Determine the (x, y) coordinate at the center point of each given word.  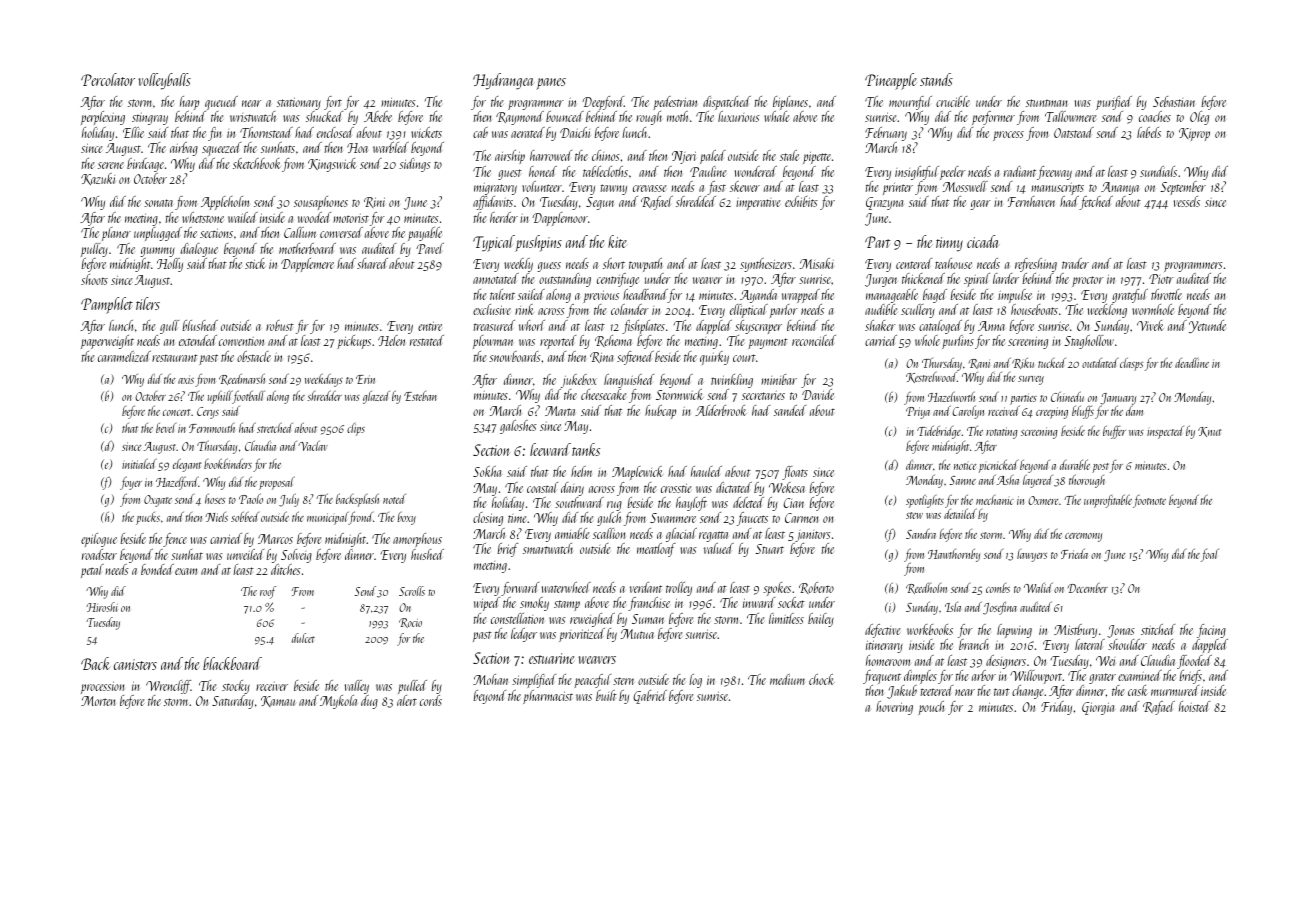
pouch (931, 708)
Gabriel (650, 697)
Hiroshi (102, 607)
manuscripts (1057, 188)
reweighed (592, 620)
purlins (958, 342)
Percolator (108, 79)
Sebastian (1174, 101)
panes (551, 84)
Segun (600, 203)
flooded (1194, 662)
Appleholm (225, 203)
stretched (275, 427)
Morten (98, 701)
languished (629, 381)
